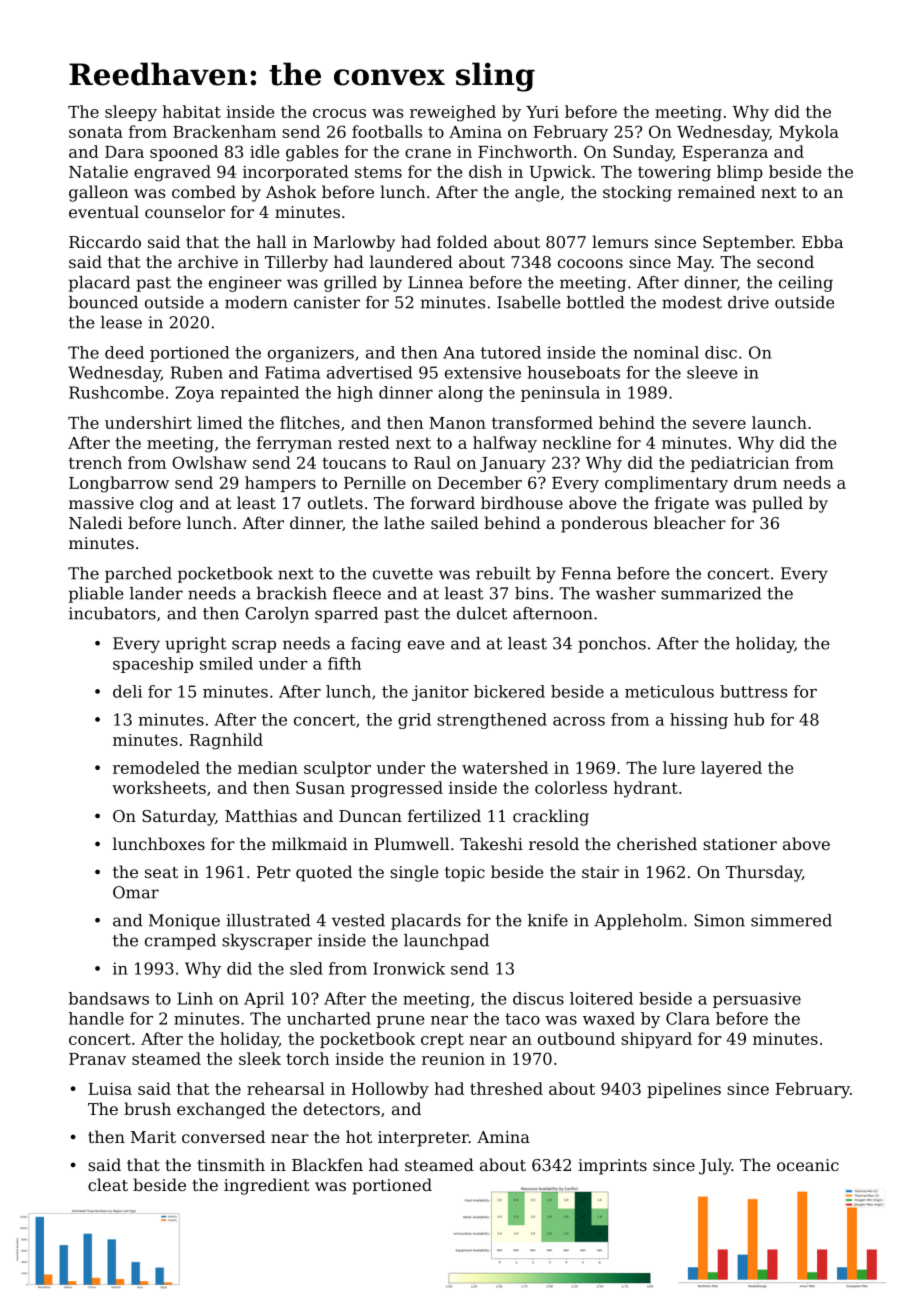 Image resolution: width=924 pixels, height=1308 pixels. Describe the element at coordinates (740, 464) in the document. I see `pediatrician` at that location.
